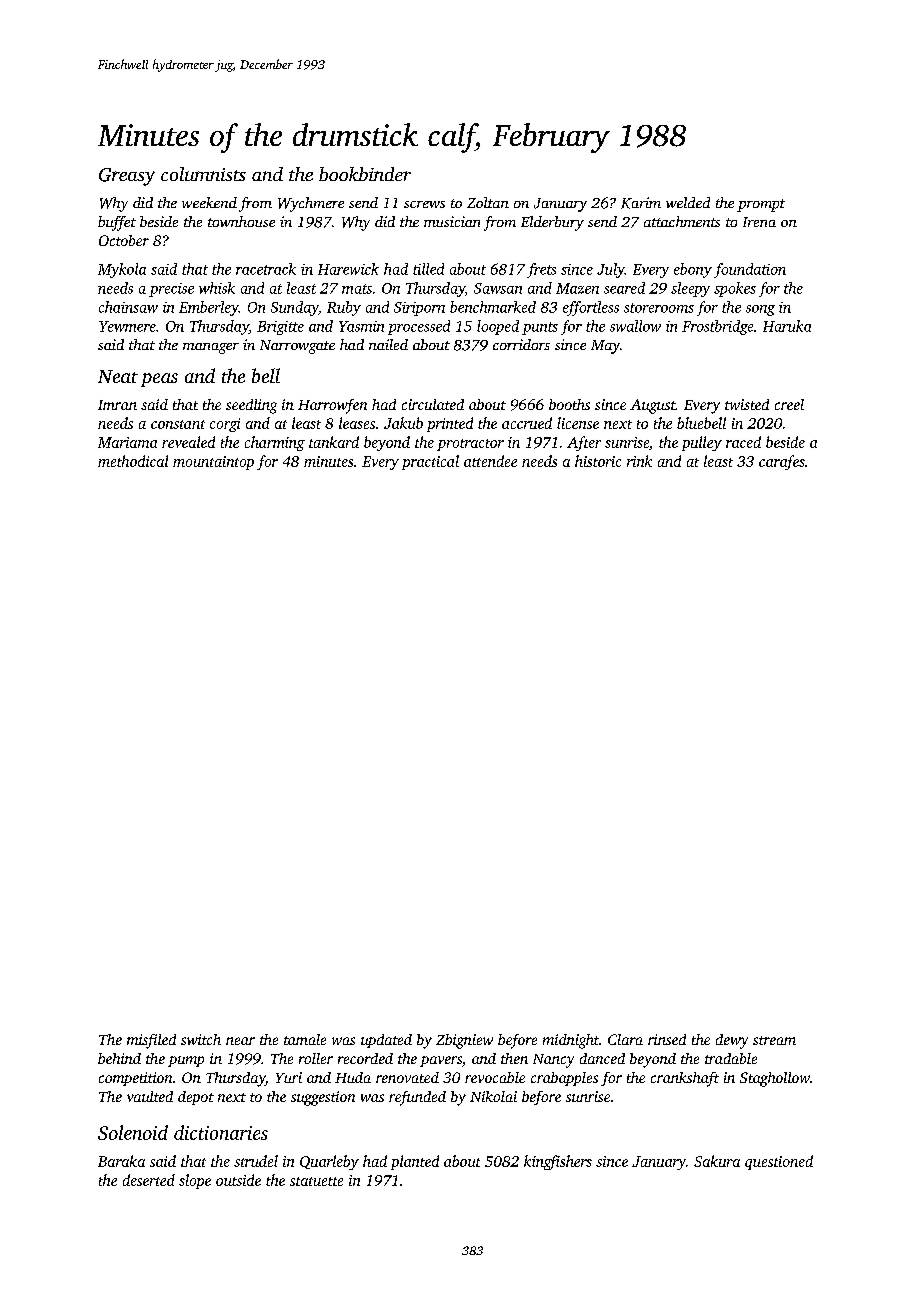 The height and width of the screenshot is (1308, 924). I want to click on Haruka, so click(787, 326).
